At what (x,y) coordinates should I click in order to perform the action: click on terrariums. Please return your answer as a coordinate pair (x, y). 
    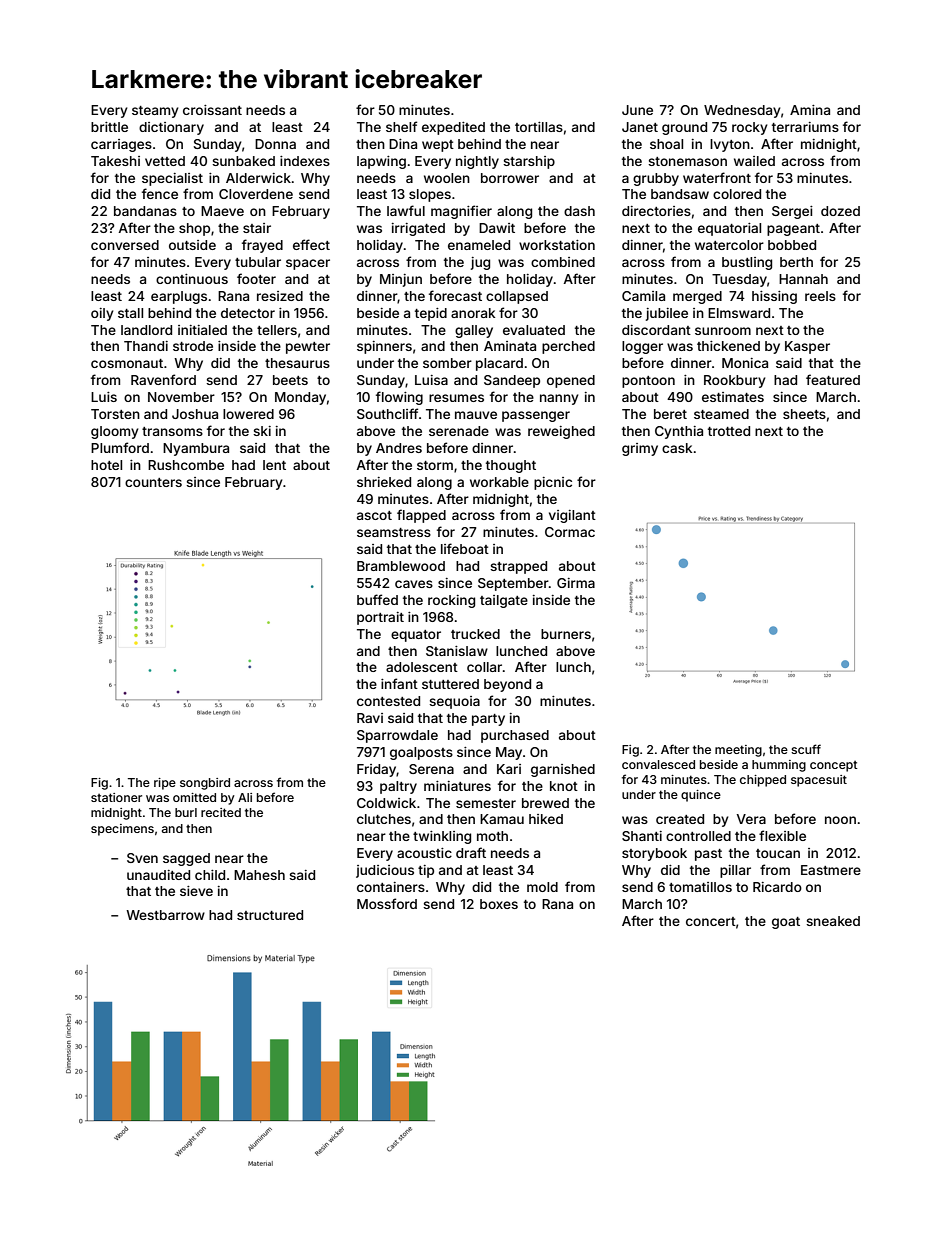
    Looking at the image, I should click on (805, 127).
